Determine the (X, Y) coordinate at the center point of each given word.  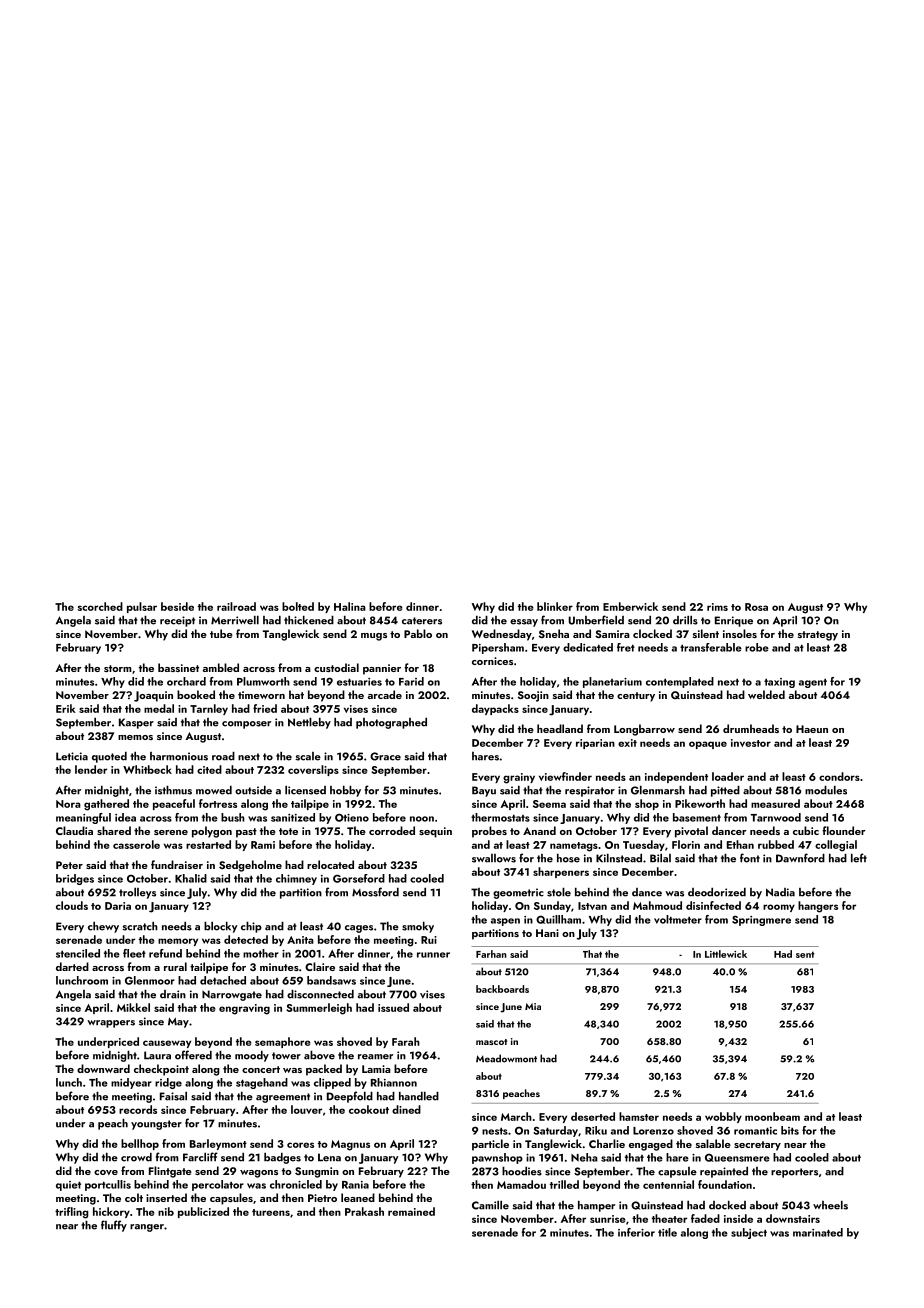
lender (91, 769)
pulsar (142, 607)
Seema (549, 804)
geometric (518, 893)
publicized (203, 1212)
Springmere (761, 920)
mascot (491, 1042)
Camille (490, 1205)
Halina (350, 606)
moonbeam (772, 1116)
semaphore (283, 1042)
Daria (118, 906)
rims (717, 607)
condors (839, 776)
